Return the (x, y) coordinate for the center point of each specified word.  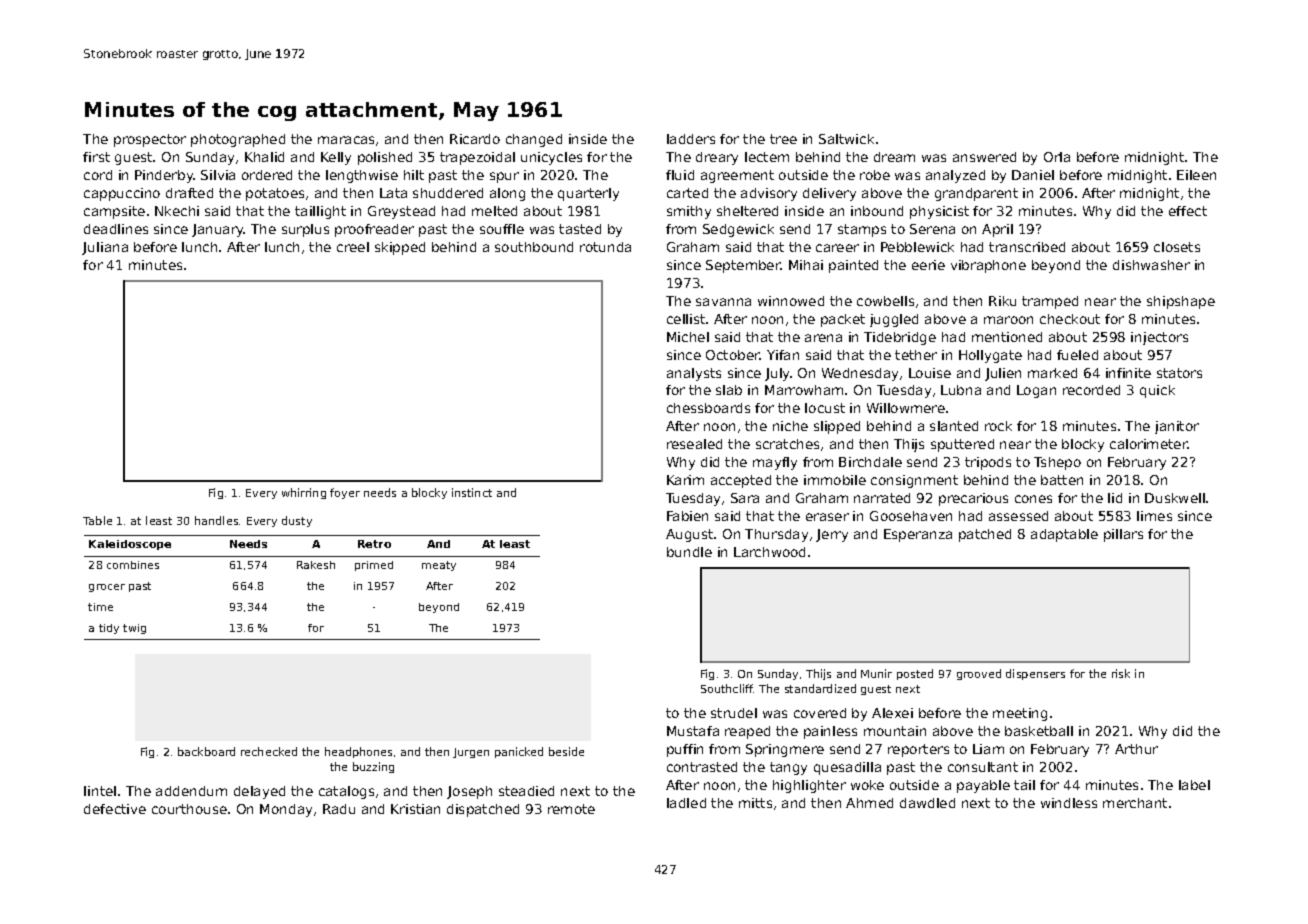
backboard (206, 751)
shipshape (1181, 302)
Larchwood (769, 552)
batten (1062, 480)
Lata (393, 193)
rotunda (605, 247)
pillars (1123, 535)
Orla (1057, 157)
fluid (680, 175)
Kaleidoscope (130, 545)
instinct (472, 492)
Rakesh (316, 565)
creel (353, 247)
